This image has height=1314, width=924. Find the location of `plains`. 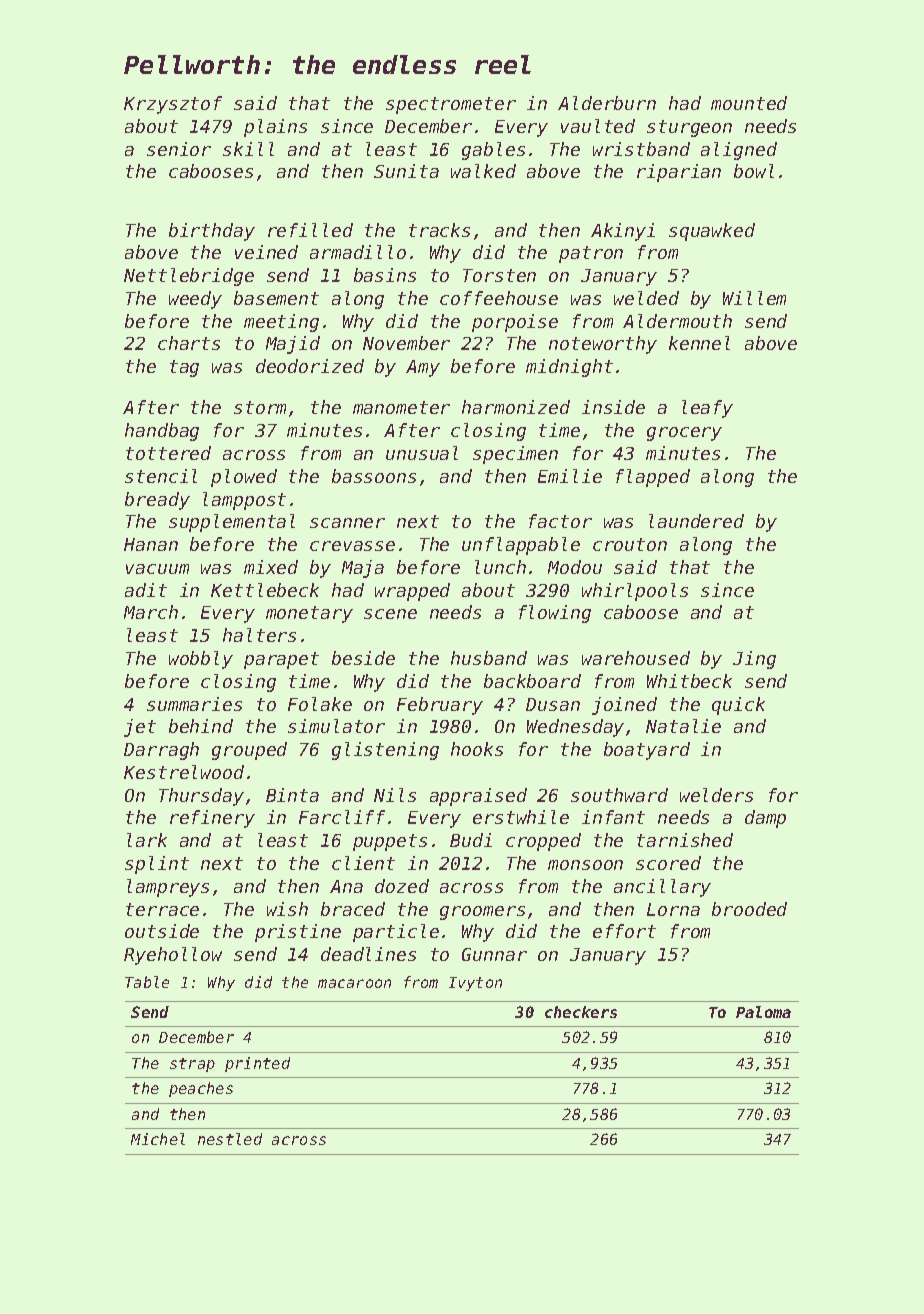

plains is located at coordinates (275, 128).
